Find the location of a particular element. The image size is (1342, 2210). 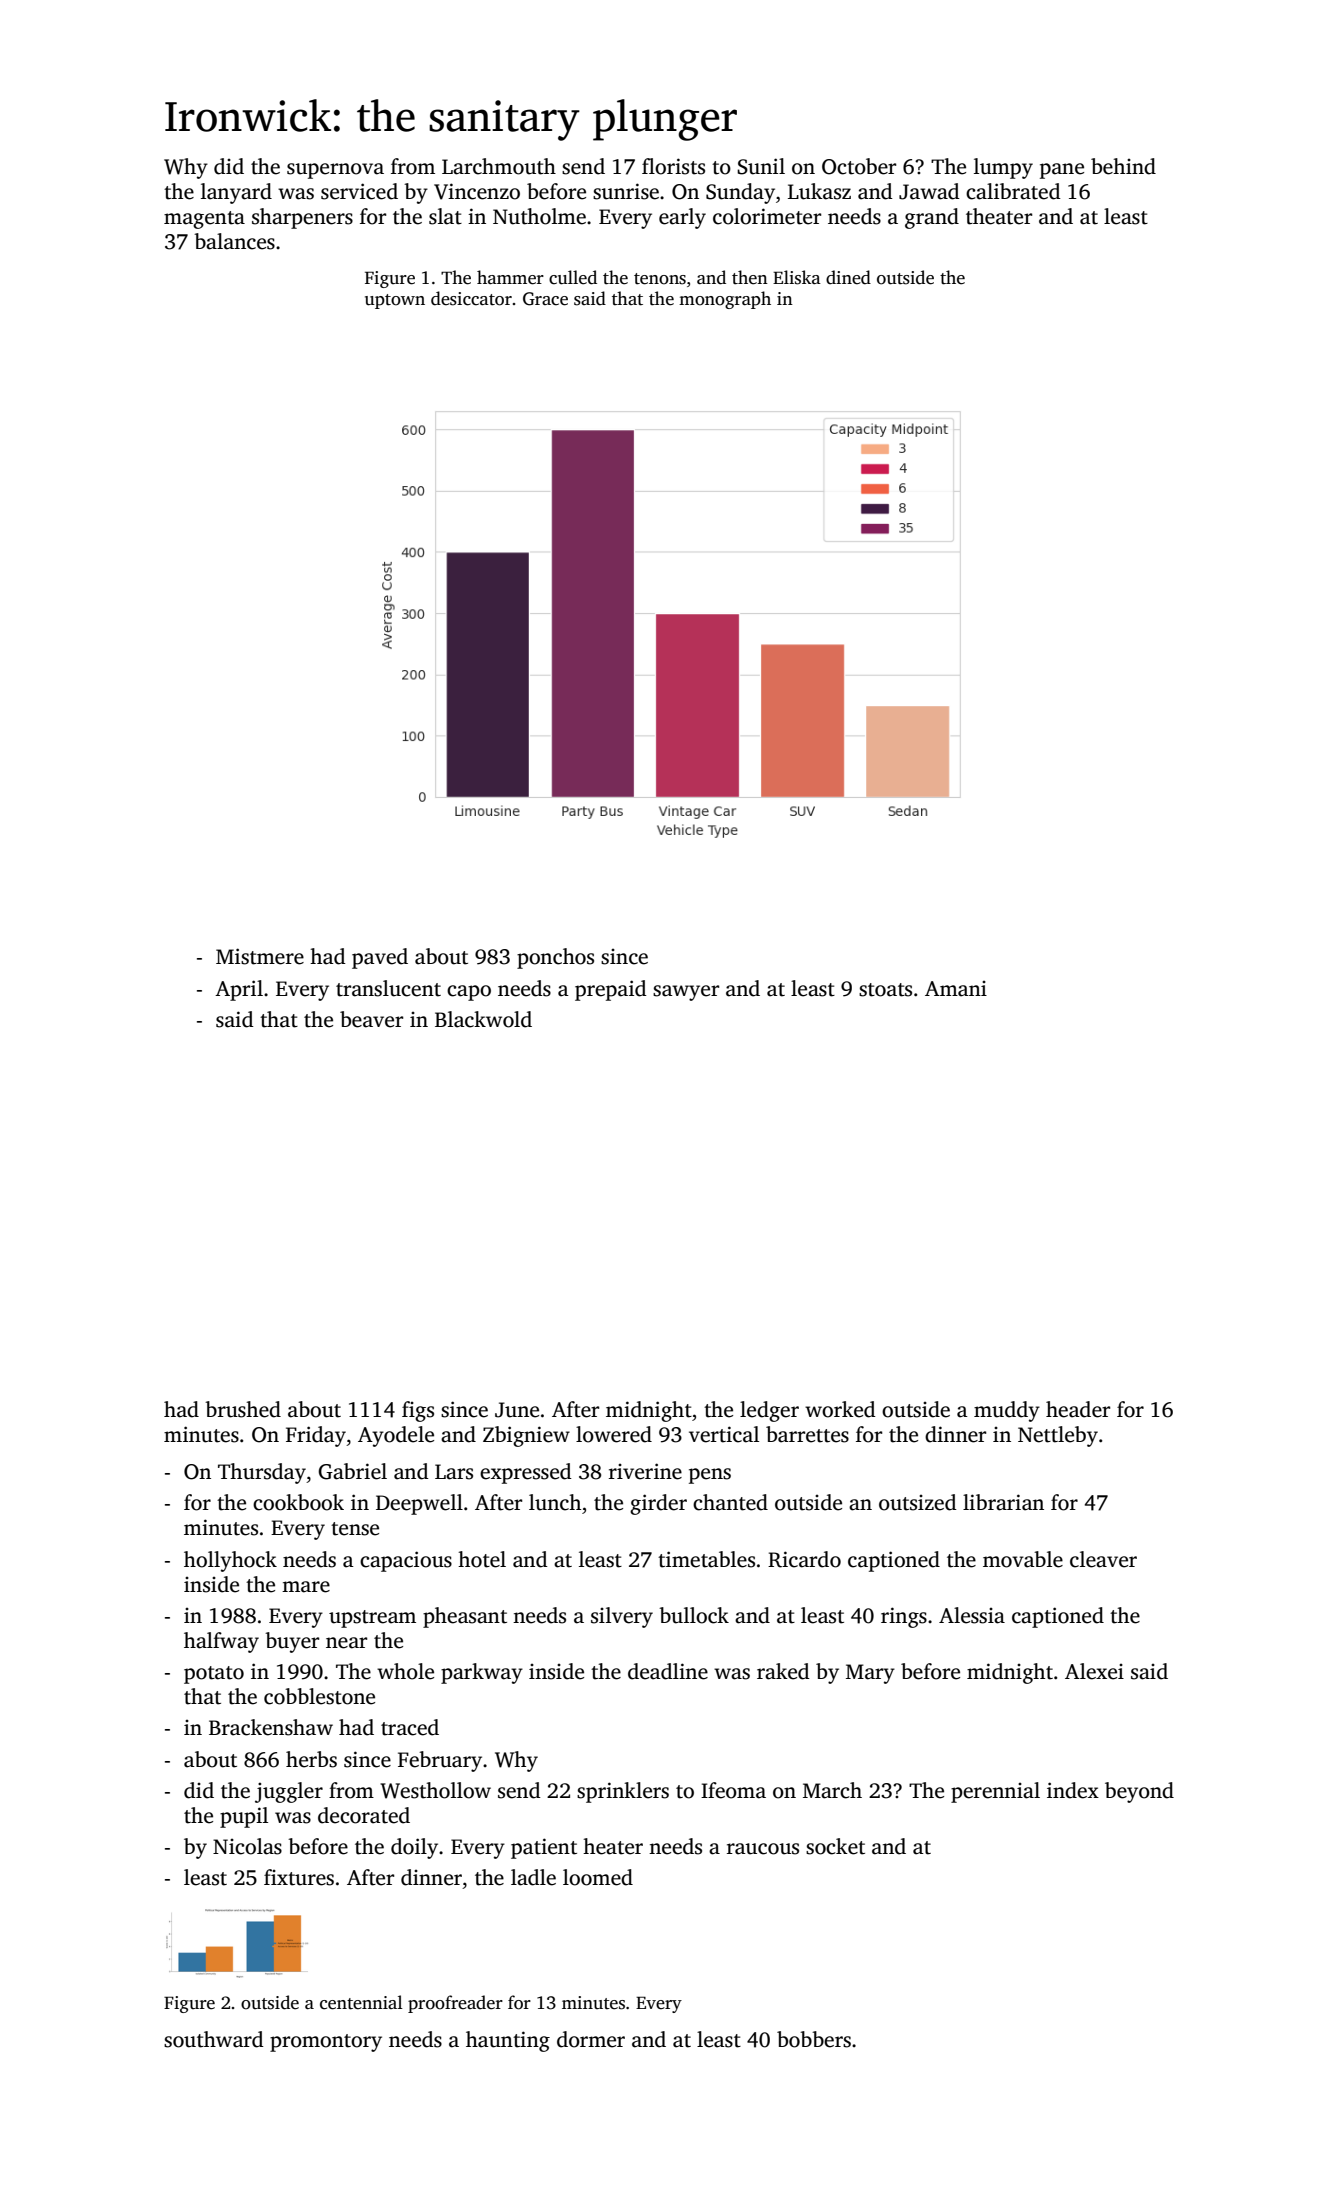

fixtures is located at coordinates (299, 1877).
